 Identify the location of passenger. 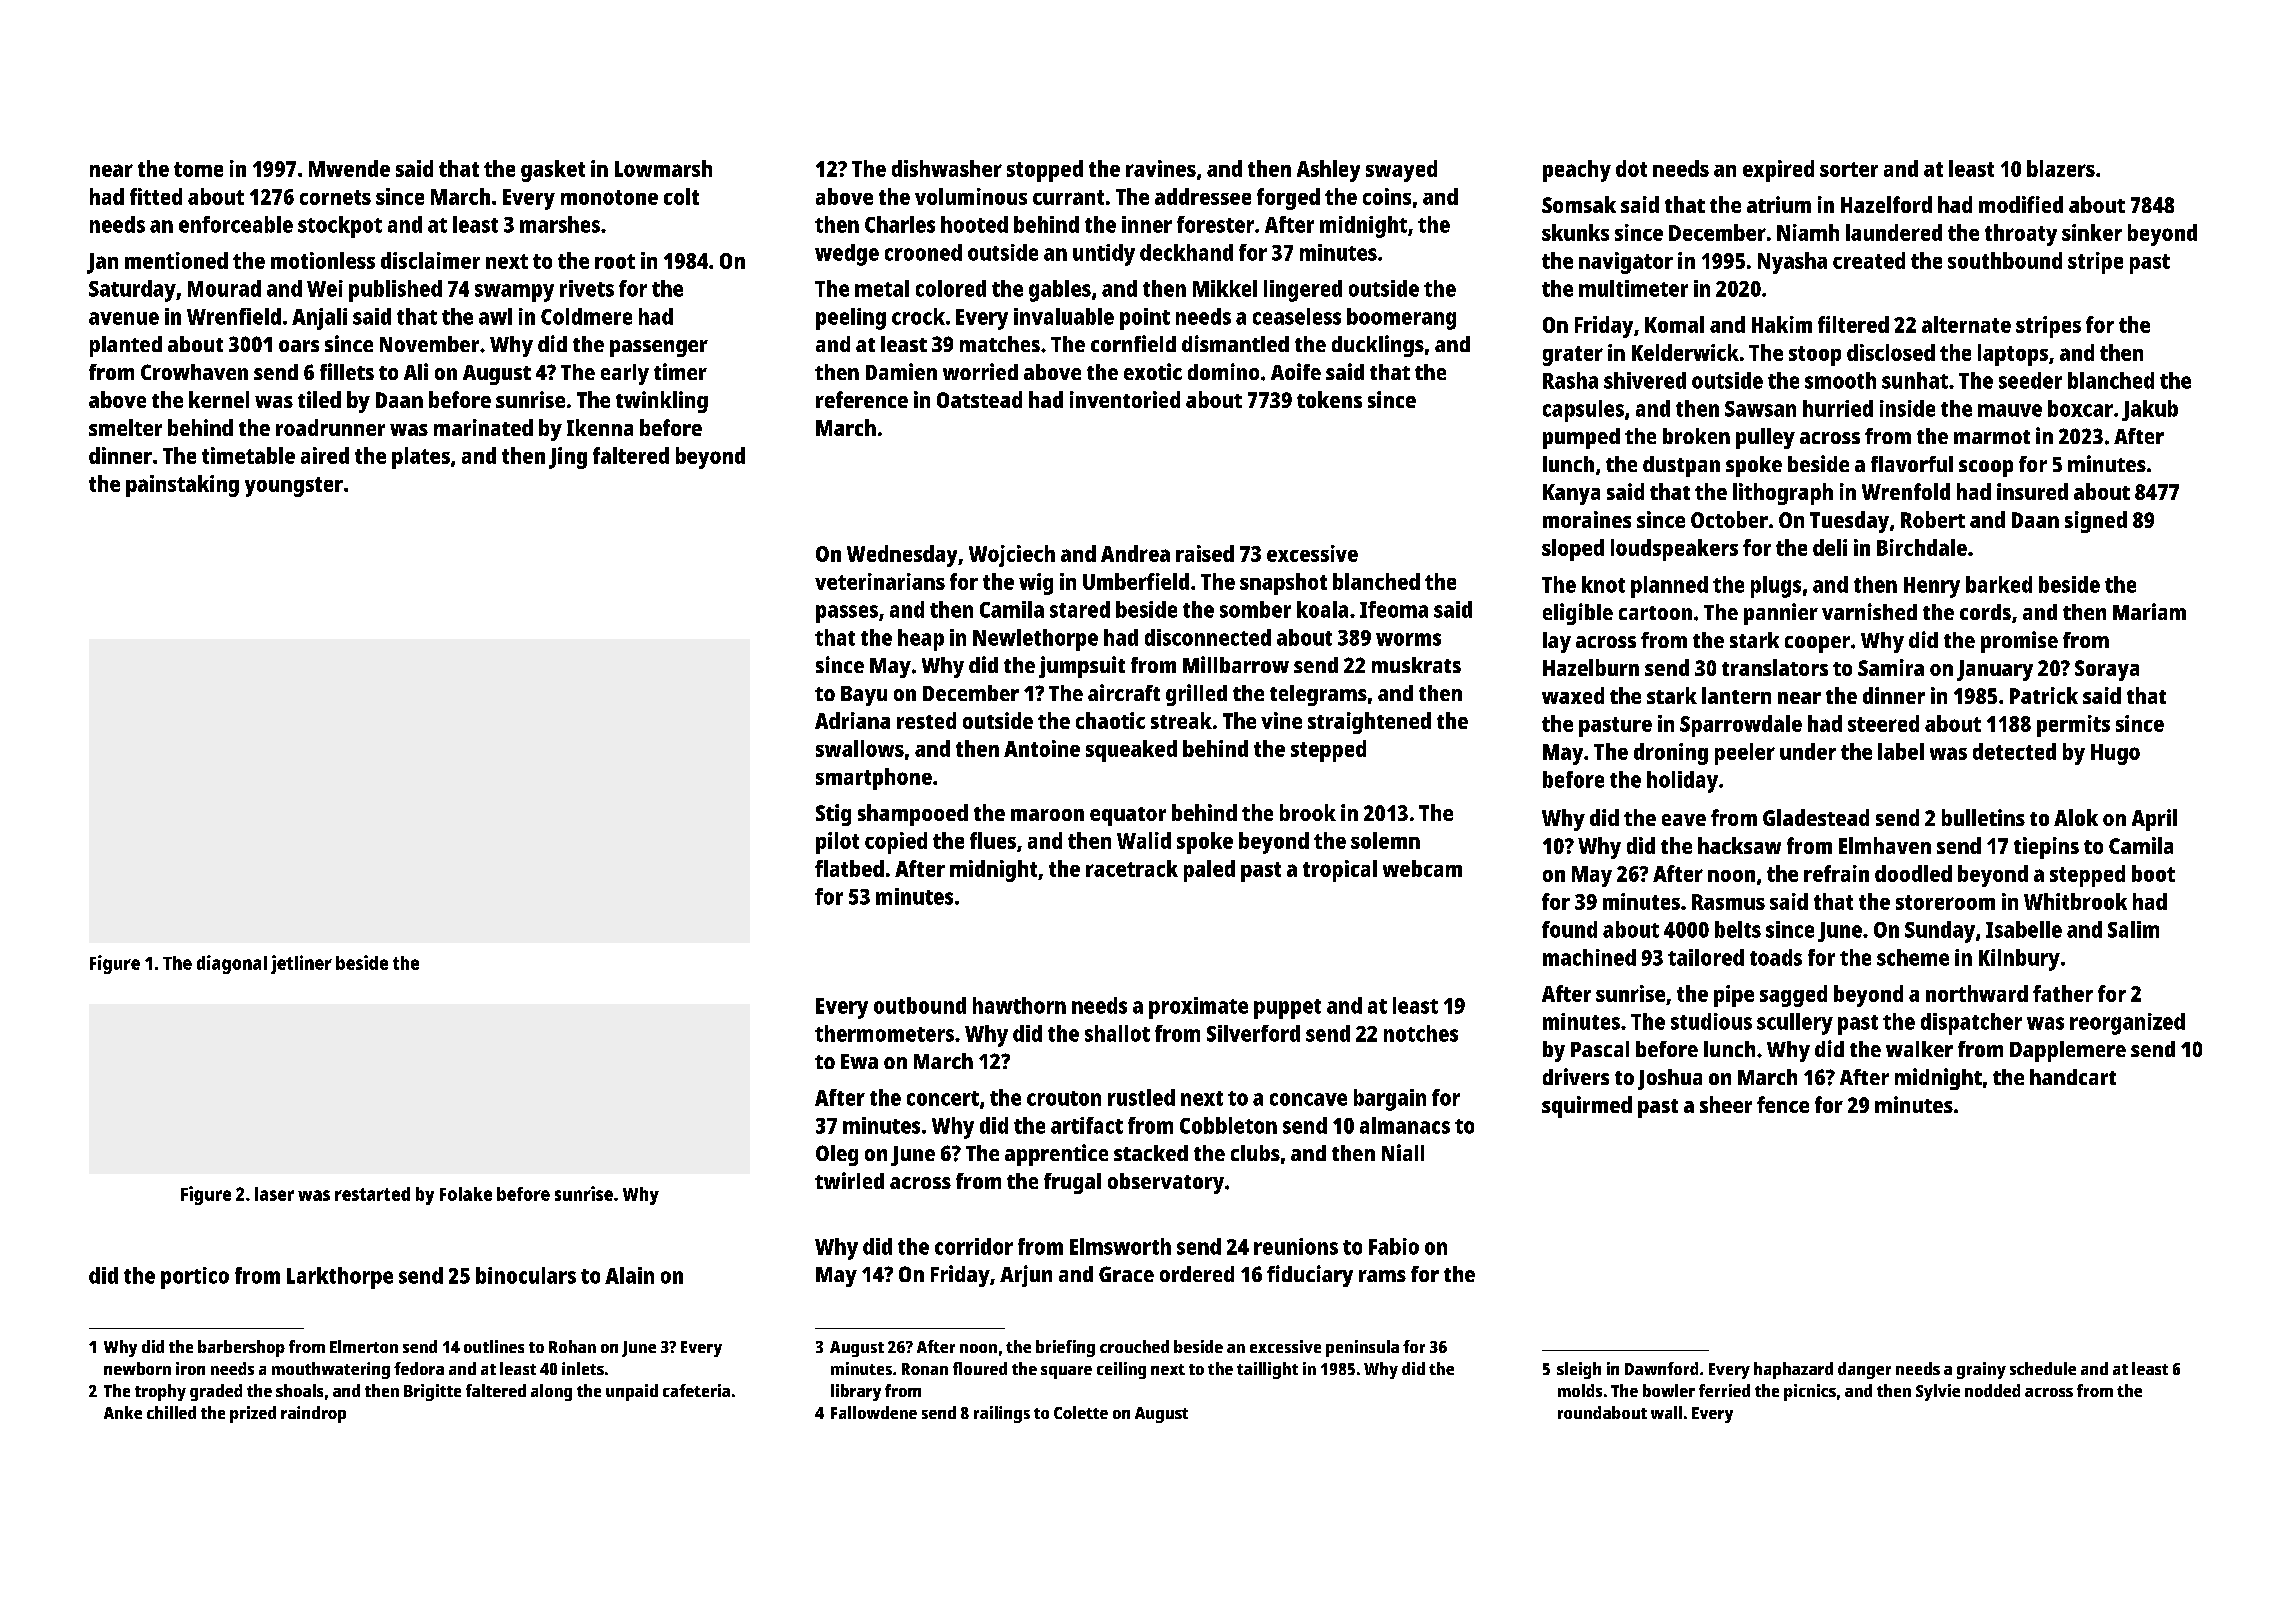
(659, 348).
